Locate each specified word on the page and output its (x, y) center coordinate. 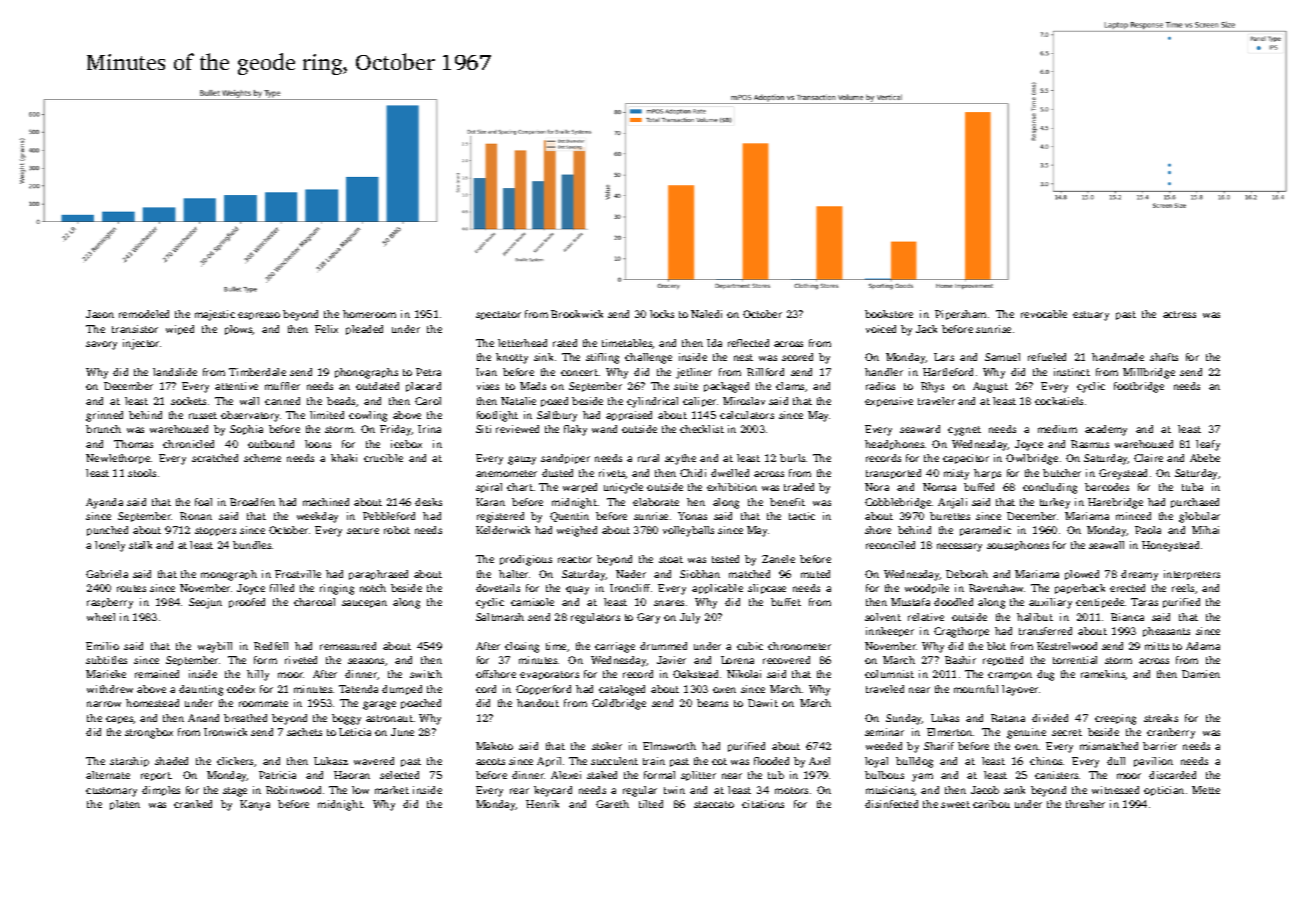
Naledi (706, 314)
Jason (100, 314)
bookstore (889, 314)
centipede (1100, 603)
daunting (201, 690)
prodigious (526, 560)
